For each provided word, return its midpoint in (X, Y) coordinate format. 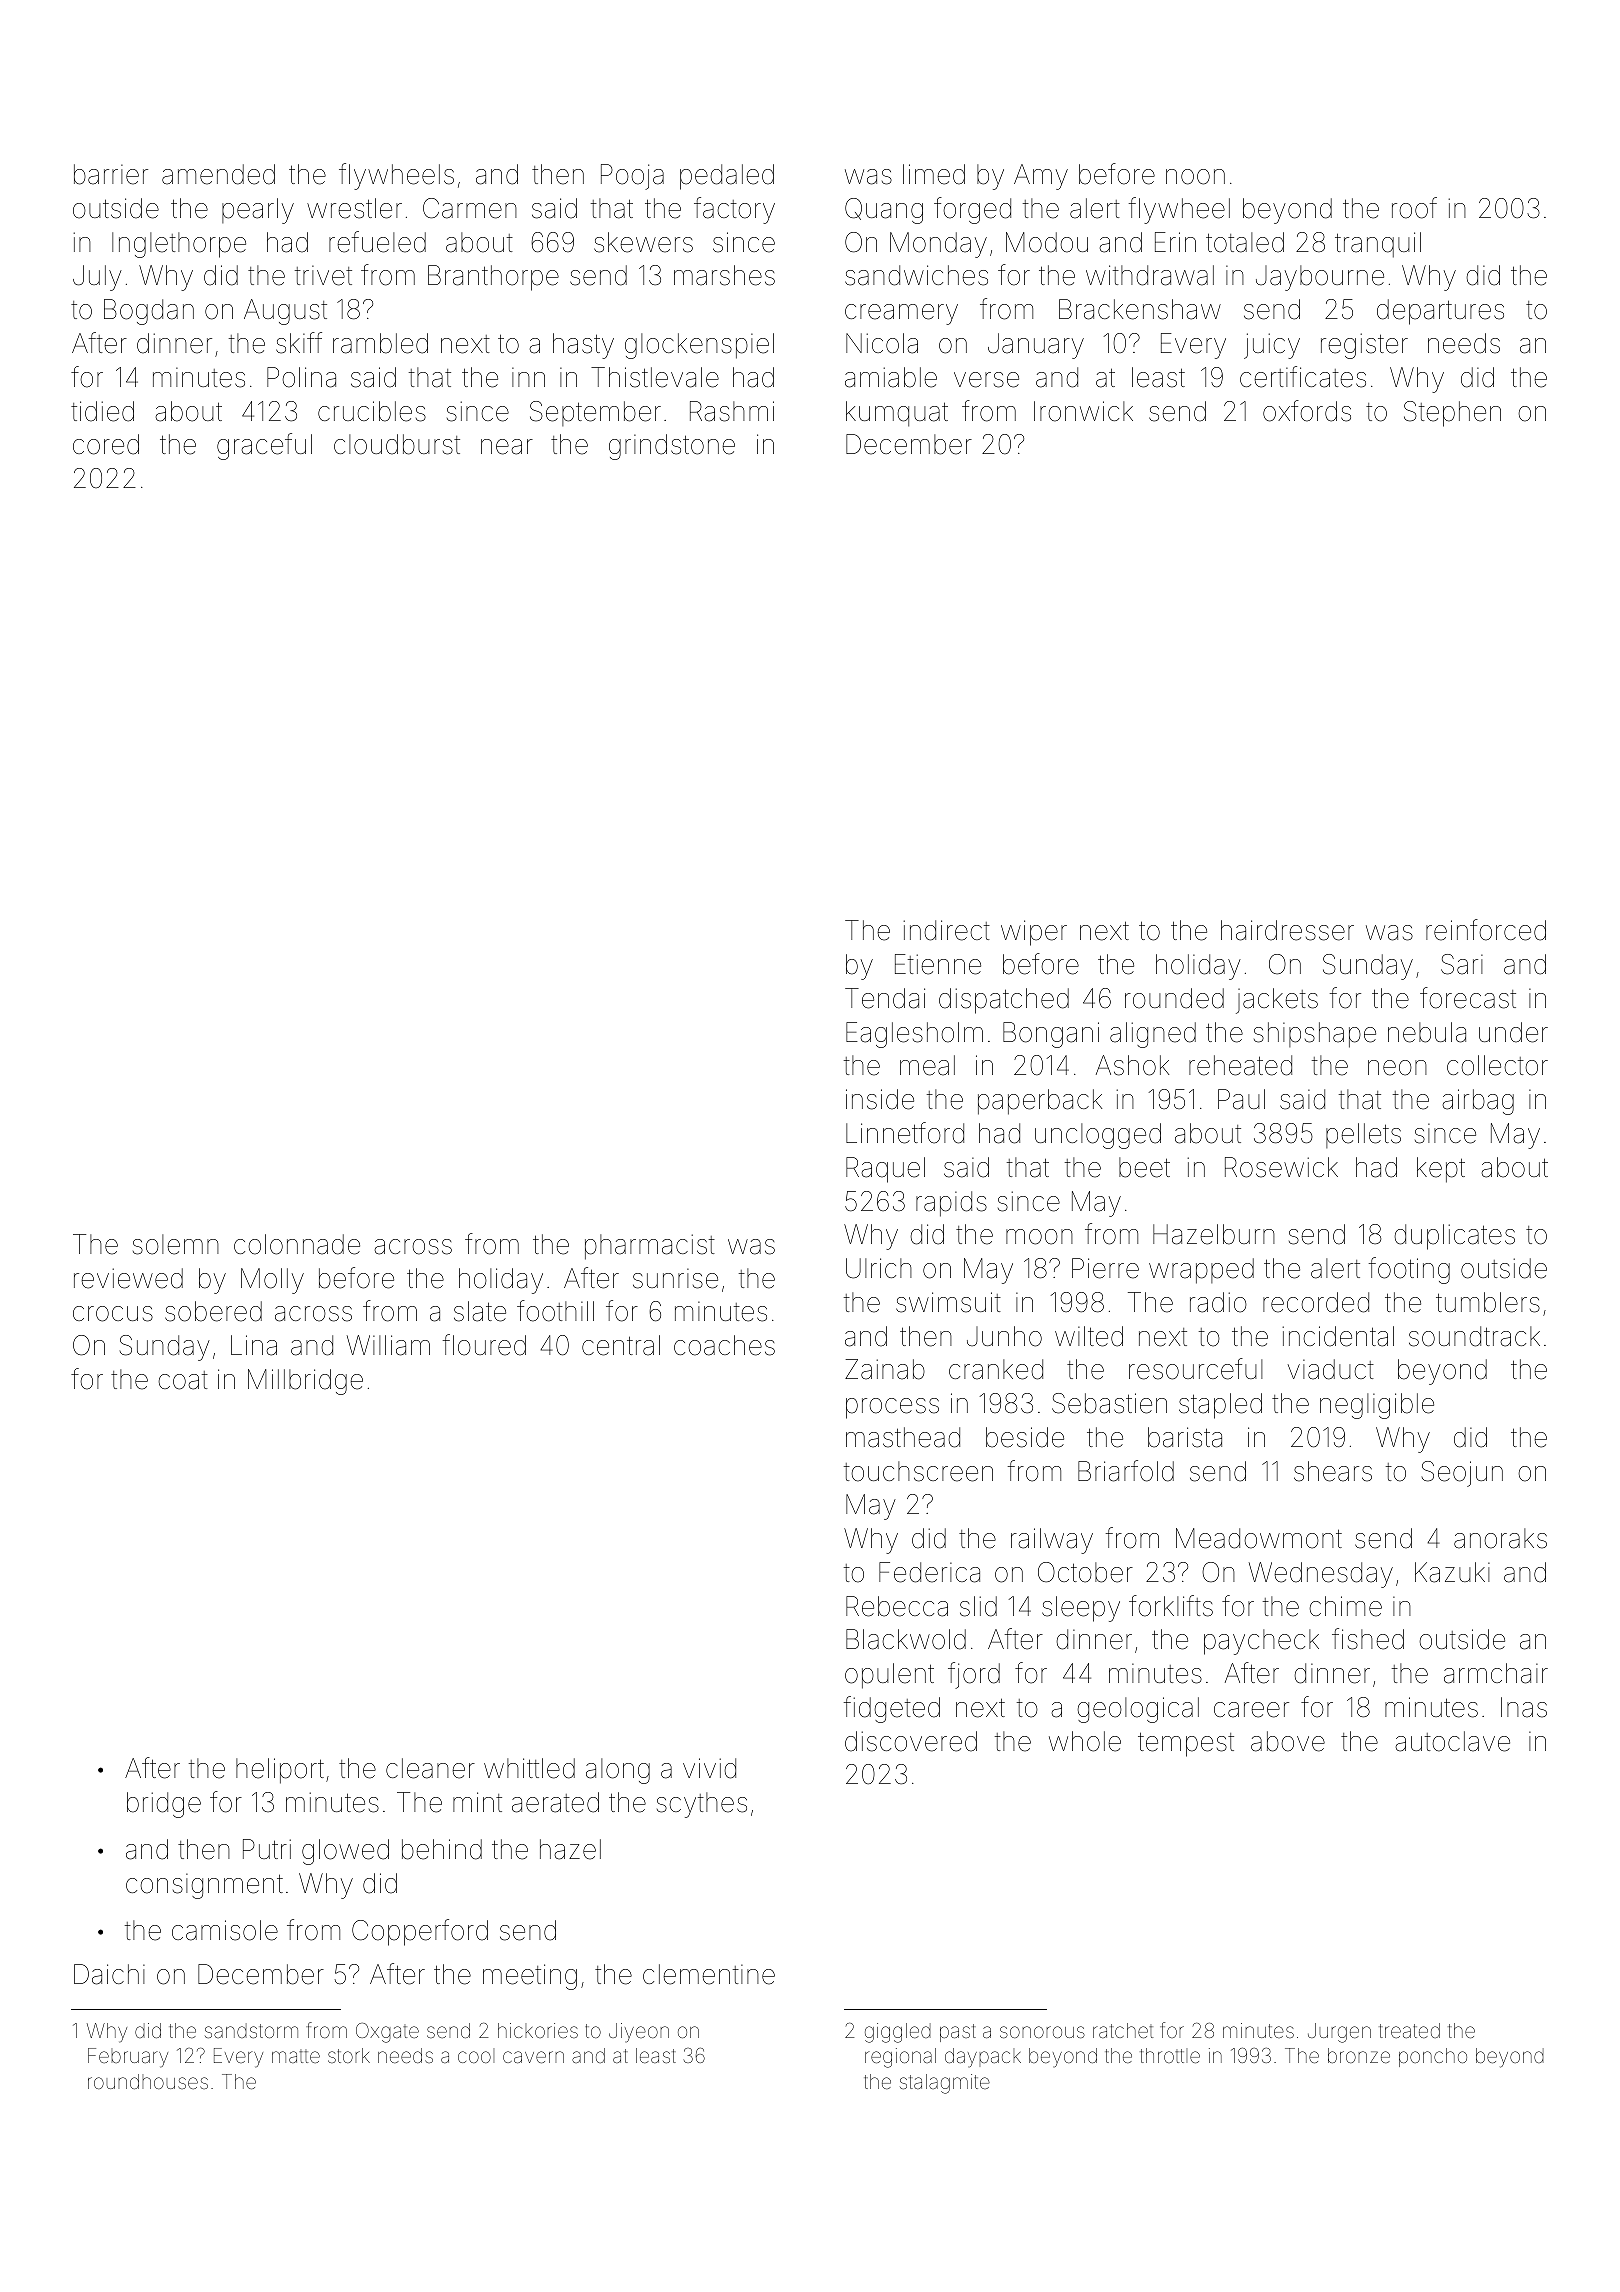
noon (1195, 177)
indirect (946, 930)
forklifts (1171, 1606)
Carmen (470, 208)
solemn (176, 1244)
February (128, 2058)
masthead (903, 1437)
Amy (1041, 177)
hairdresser (1287, 930)
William (388, 1345)
